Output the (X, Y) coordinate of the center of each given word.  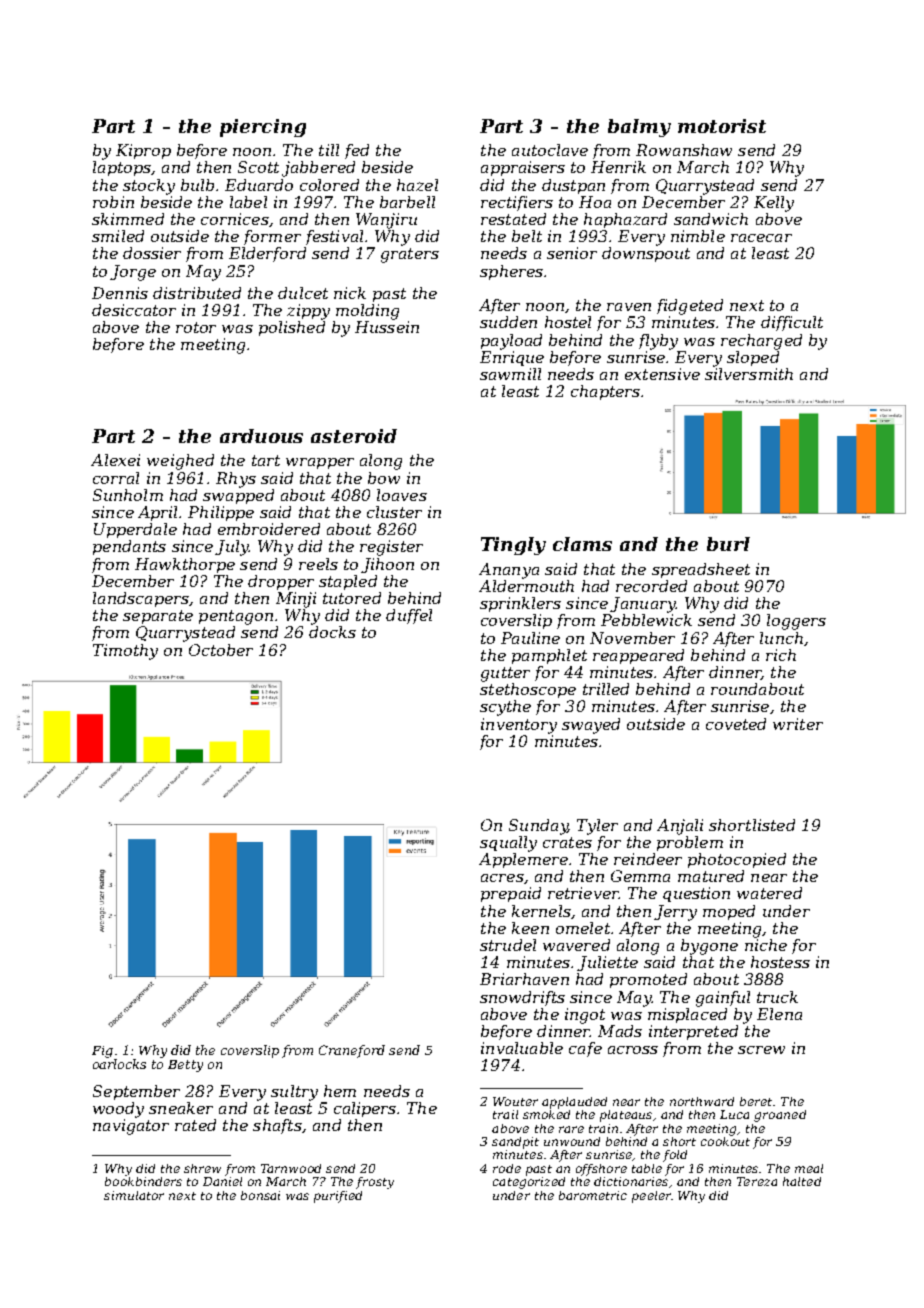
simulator (134, 1195)
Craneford (352, 1051)
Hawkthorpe (185, 565)
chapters (605, 392)
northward (702, 1101)
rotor (196, 327)
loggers (796, 622)
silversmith (749, 374)
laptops (122, 168)
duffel (409, 616)
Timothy (125, 652)
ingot (585, 1016)
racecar (761, 238)
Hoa (595, 202)
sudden (508, 322)
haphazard (625, 220)
